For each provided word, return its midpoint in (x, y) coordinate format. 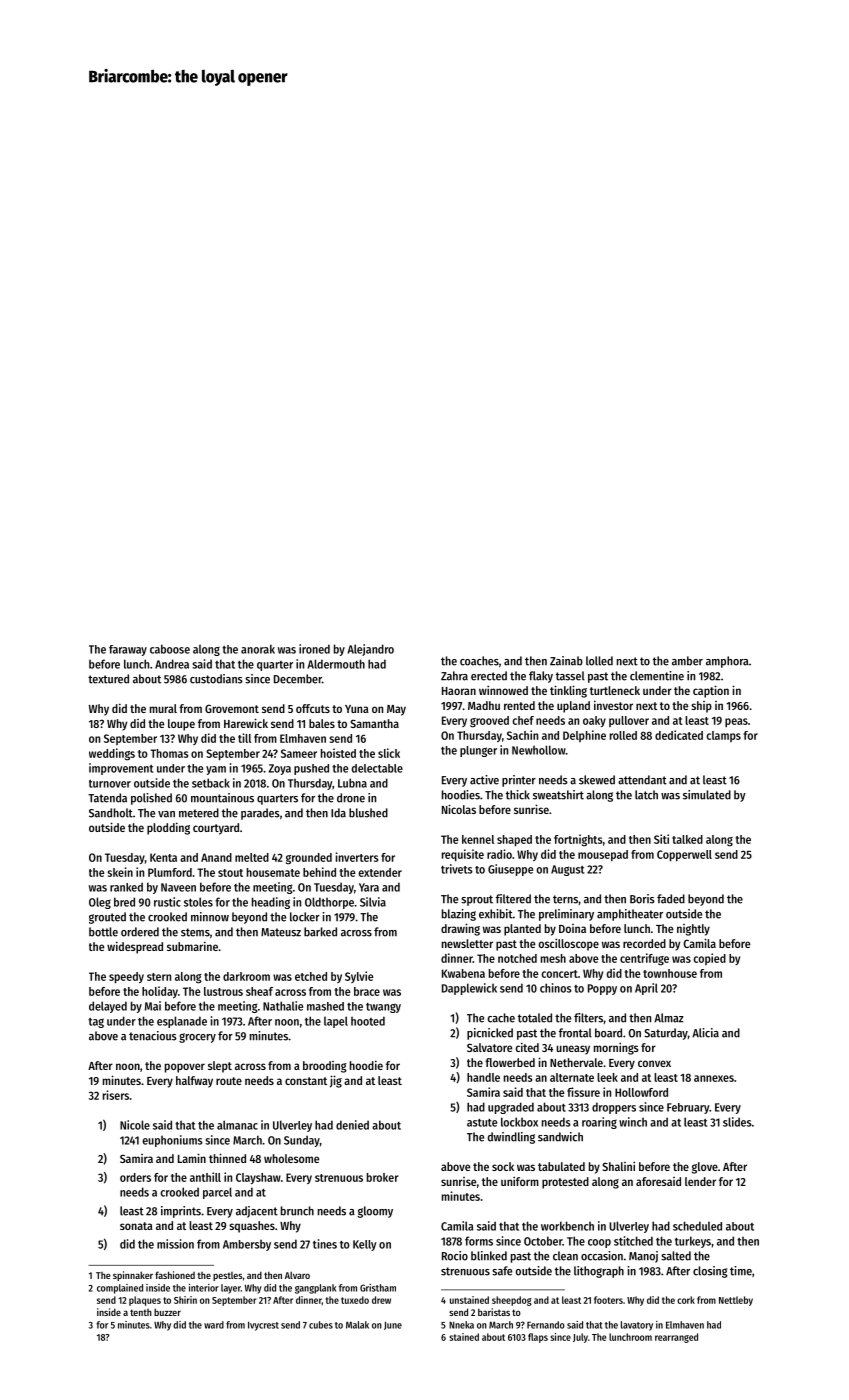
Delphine (584, 736)
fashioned (175, 1275)
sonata (136, 1226)
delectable (377, 768)
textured (108, 679)
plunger (478, 751)
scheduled (697, 1226)
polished (151, 799)
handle (483, 1077)
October (543, 1241)
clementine (657, 676)
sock (503, 1166)
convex (654, 1063)
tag (96, 1023)
